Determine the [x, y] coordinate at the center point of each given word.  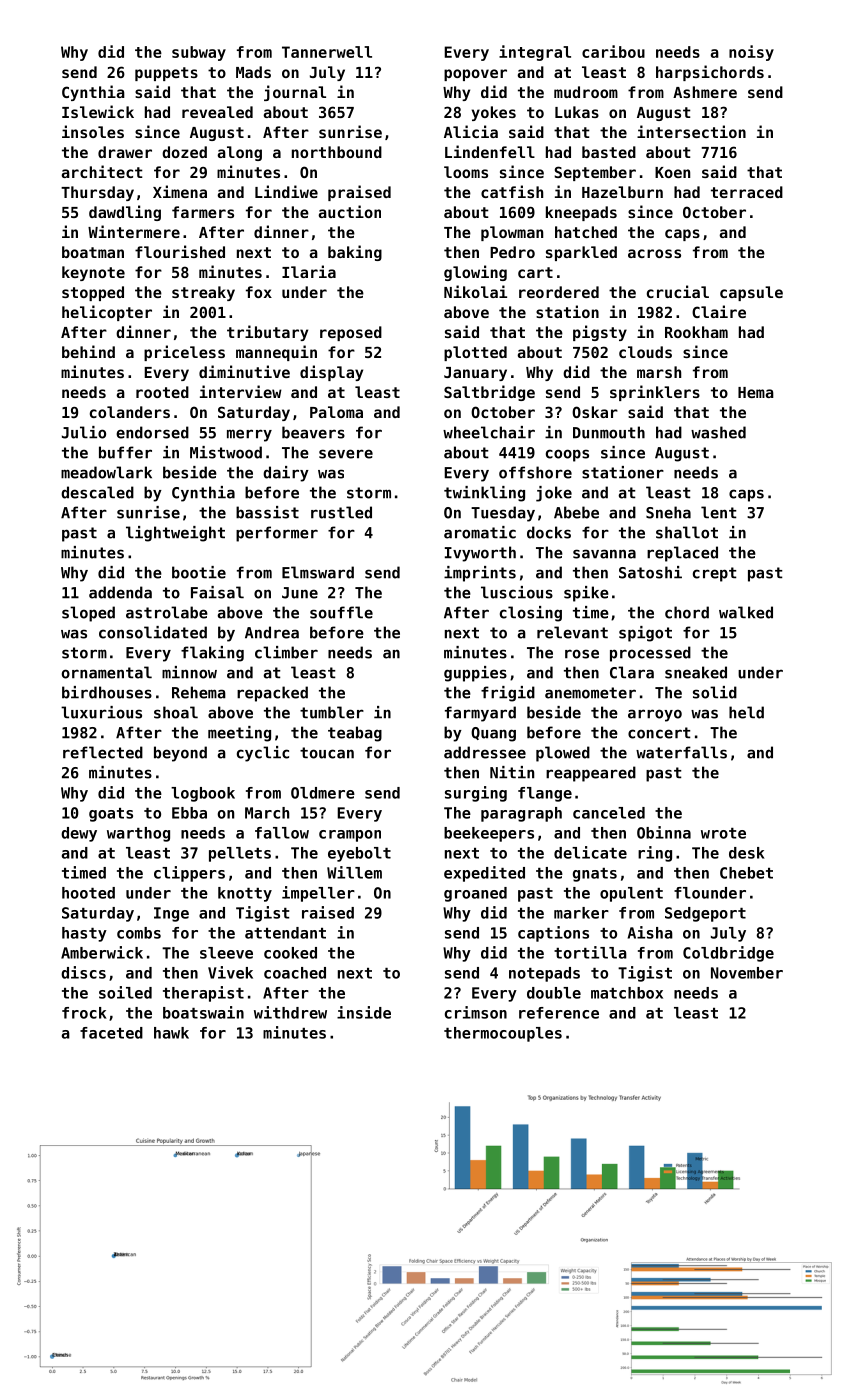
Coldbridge [728, 954]
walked [746, 612]
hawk [171, 1033]
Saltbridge [489, 393]
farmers [203, 212]
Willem [354, 872]
